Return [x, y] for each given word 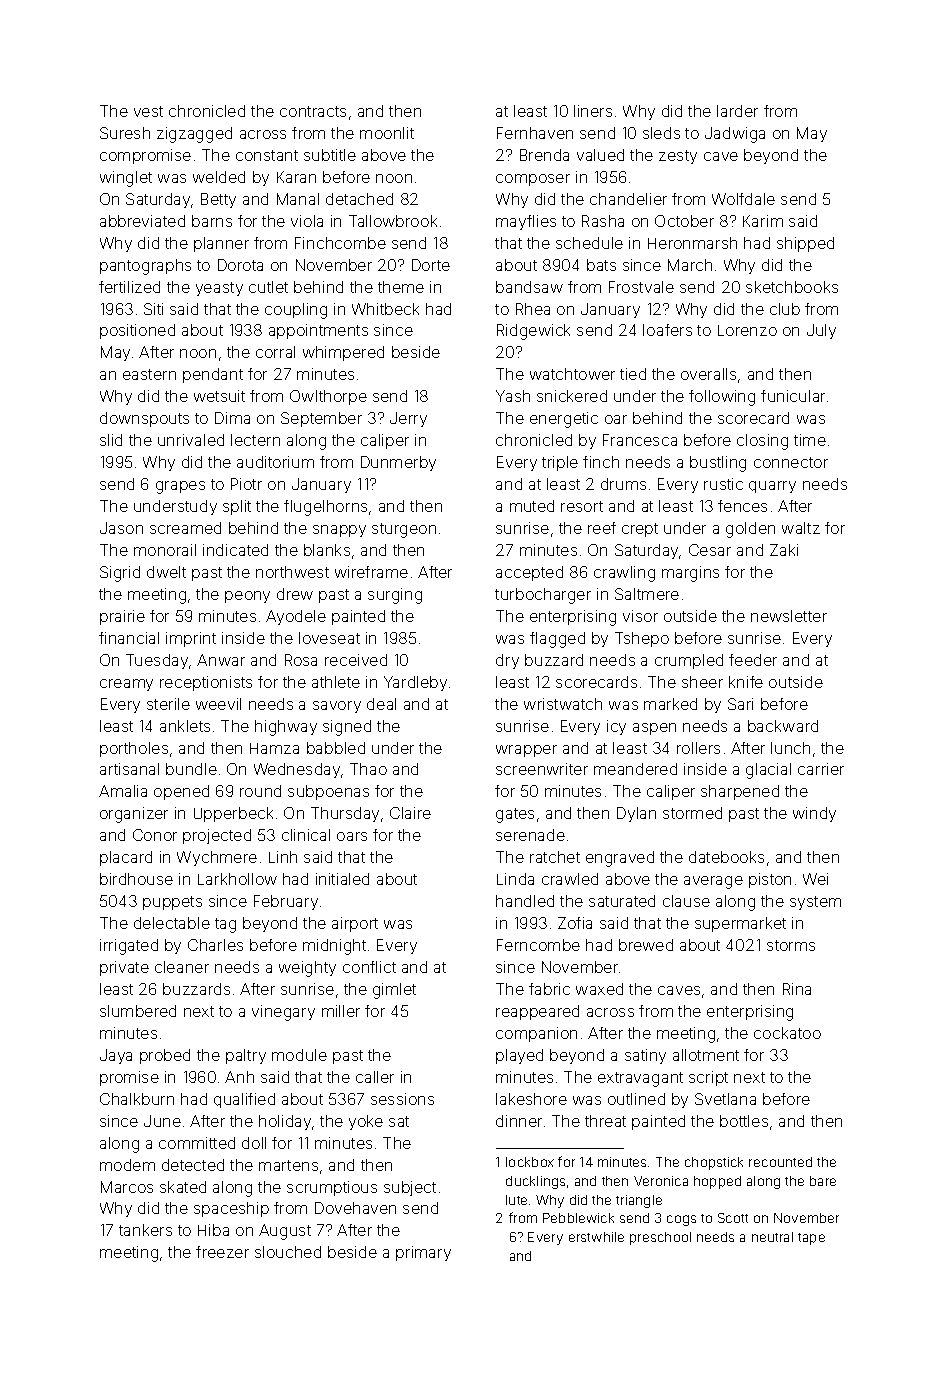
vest [148, 111]
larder [737, 111]
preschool [660, 1238]
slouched [288, 1252]
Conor [155, 835]
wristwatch [563, 704]
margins [690, 574]
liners [593, 111]
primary [423, 1253]
